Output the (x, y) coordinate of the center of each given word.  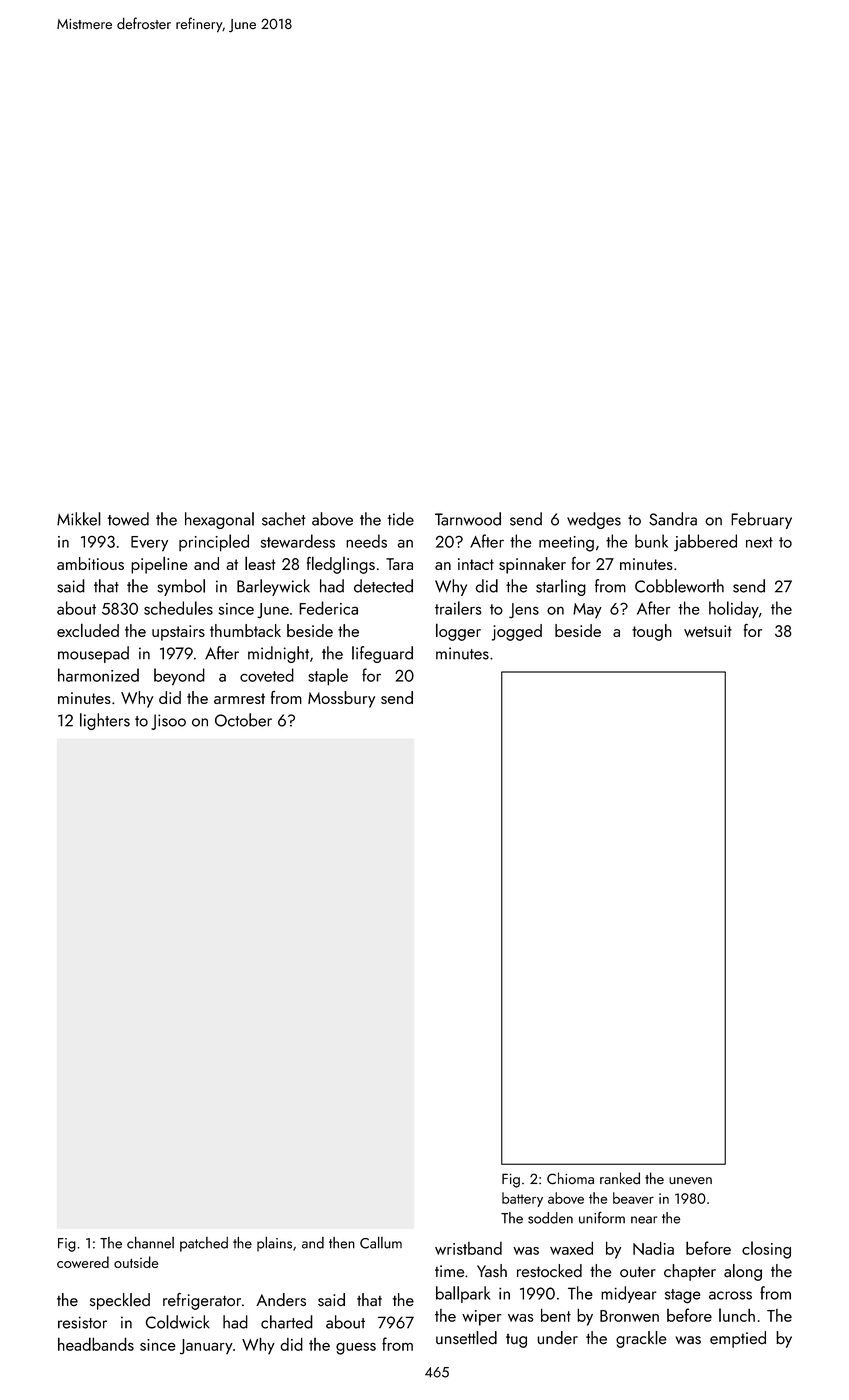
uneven (690, 1181)
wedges (594, 520)
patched (204, 1244)
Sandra (673, 519)
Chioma (570, 1178)
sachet (283, 519)
